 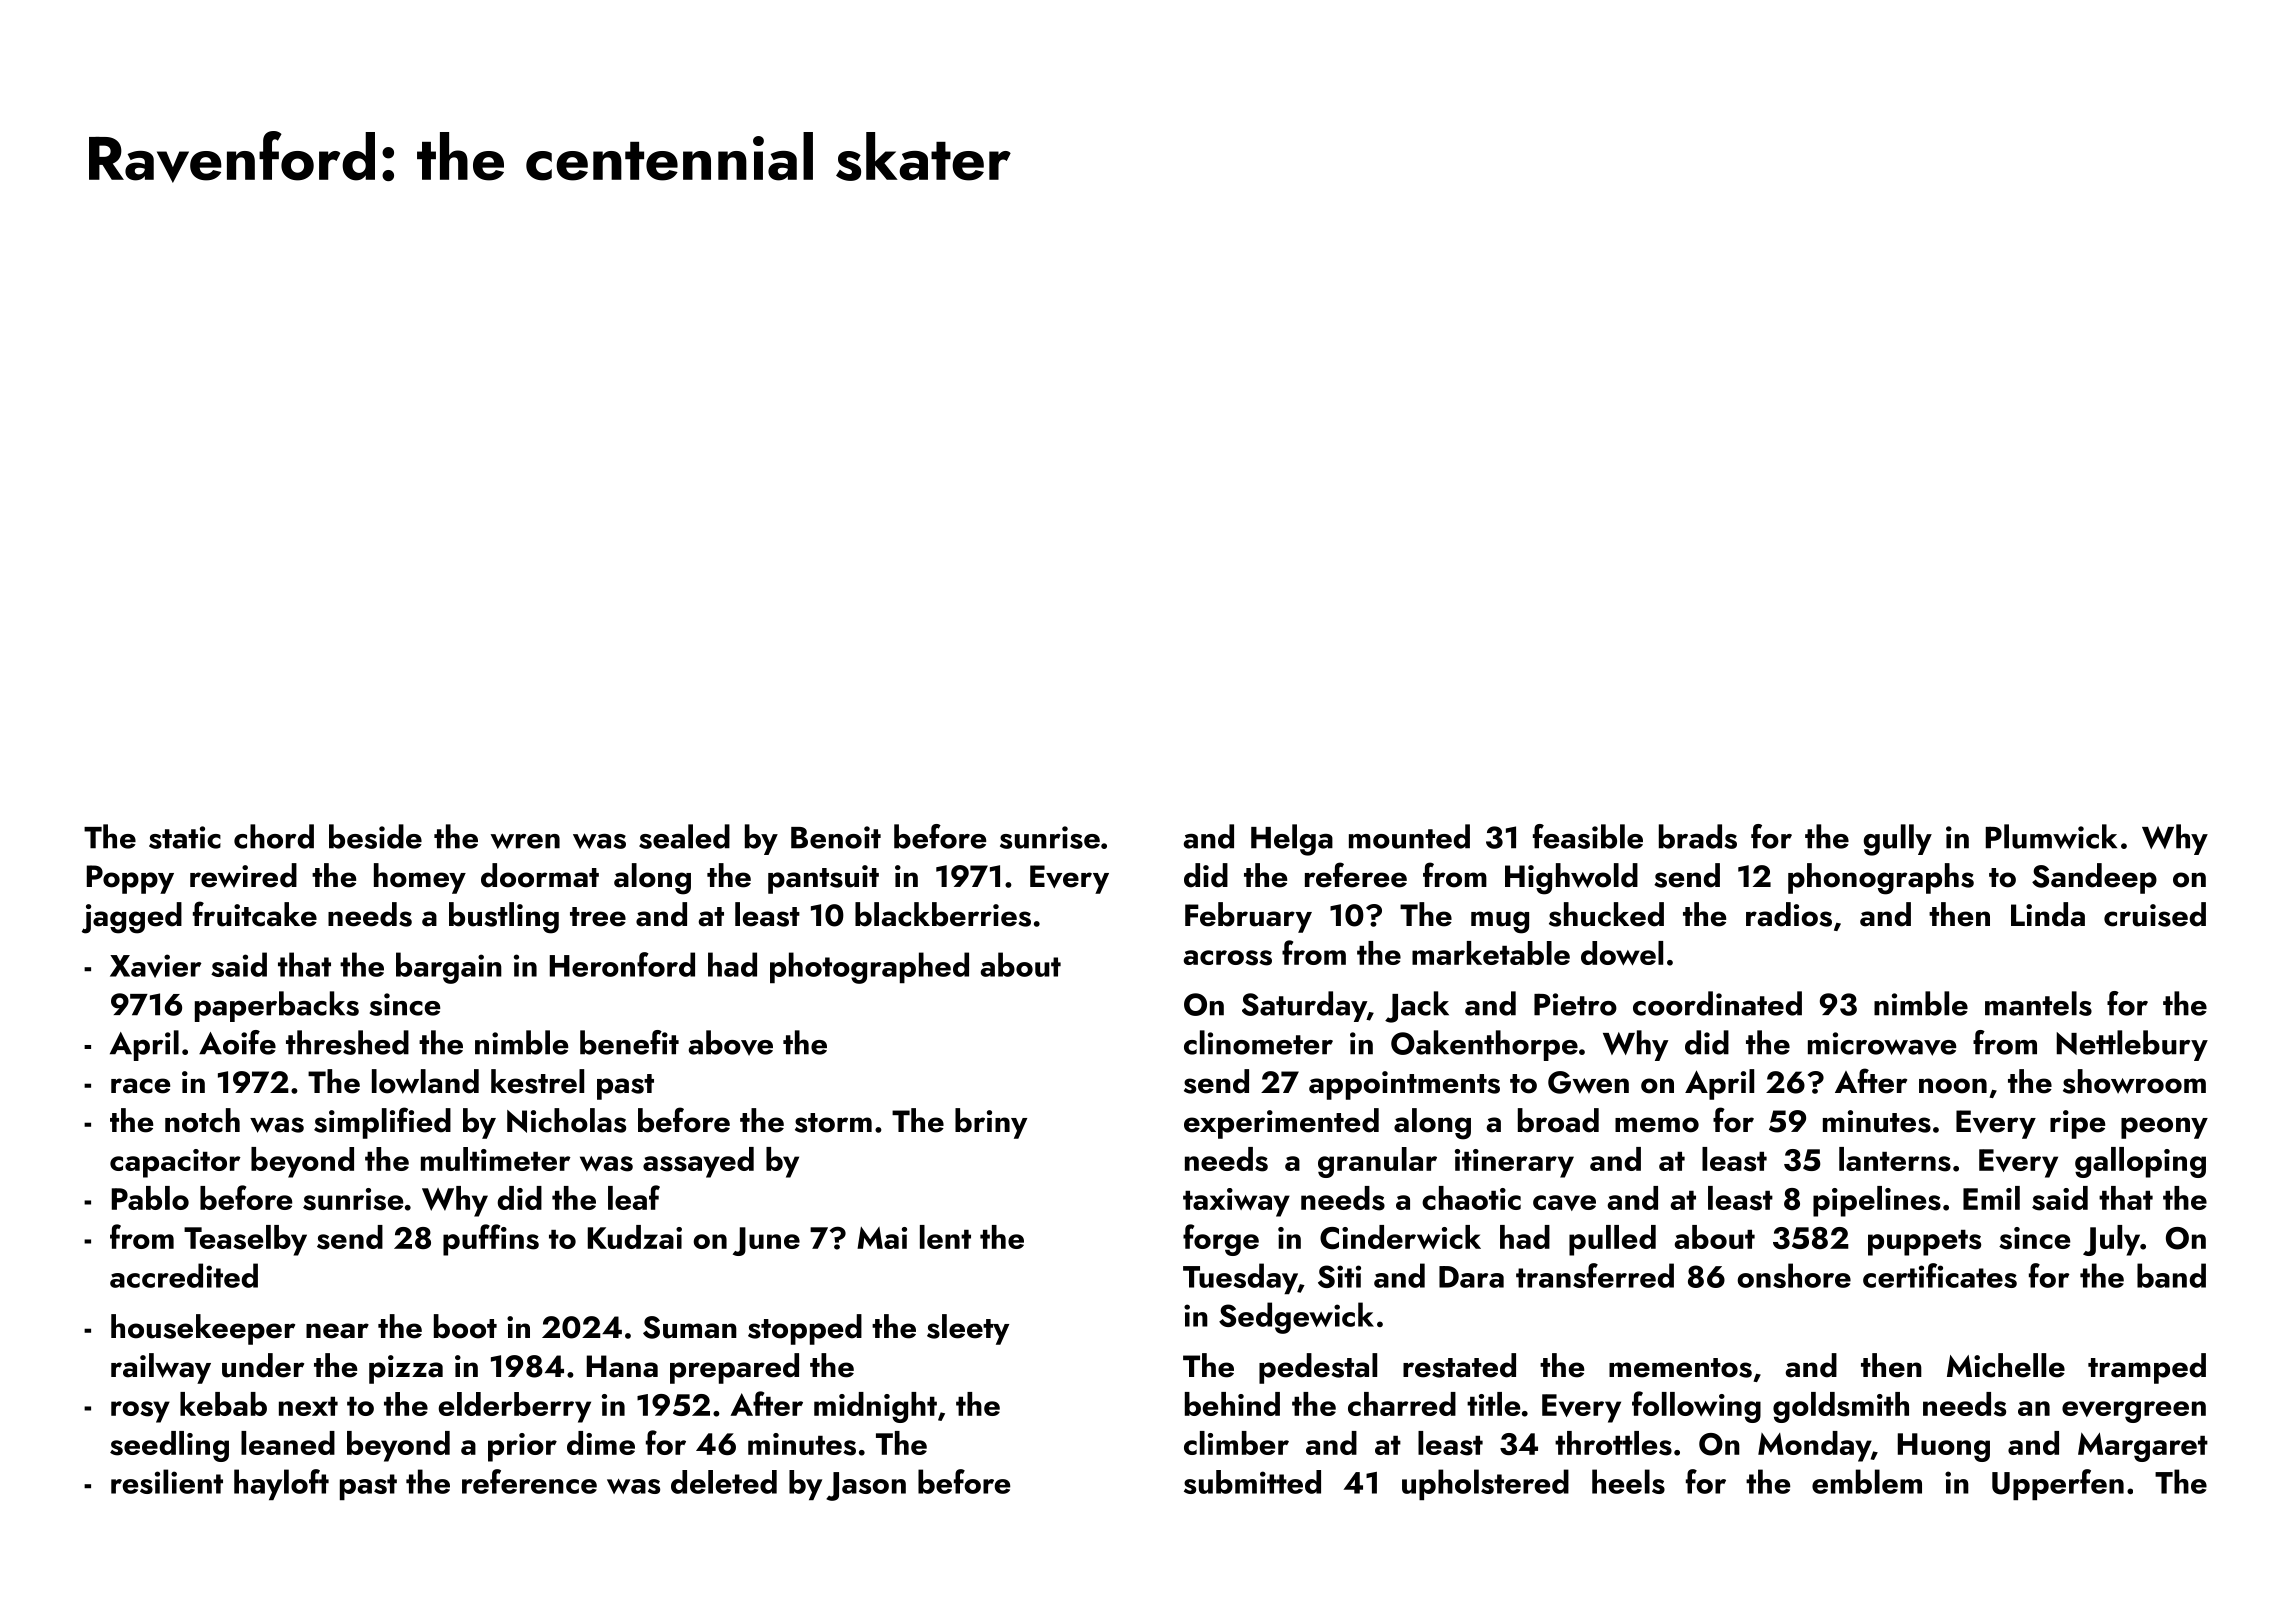 I want to click on coordinated, so click(x=1717, y=1003).
